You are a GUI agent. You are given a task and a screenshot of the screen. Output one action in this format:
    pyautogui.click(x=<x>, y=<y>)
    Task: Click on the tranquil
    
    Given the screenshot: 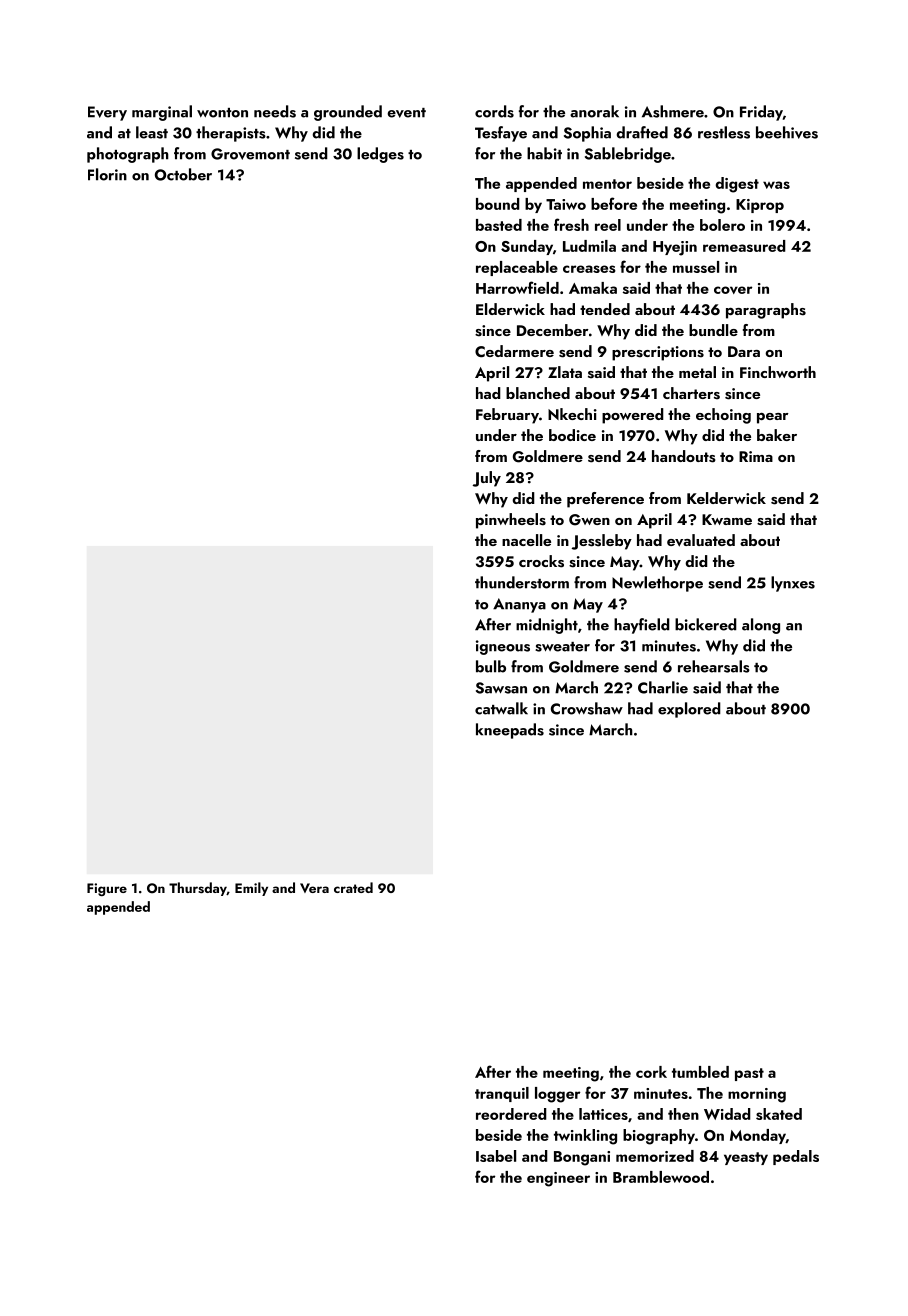 What is the action you would take?
    pyautogui.click(x=502, y=1094)
